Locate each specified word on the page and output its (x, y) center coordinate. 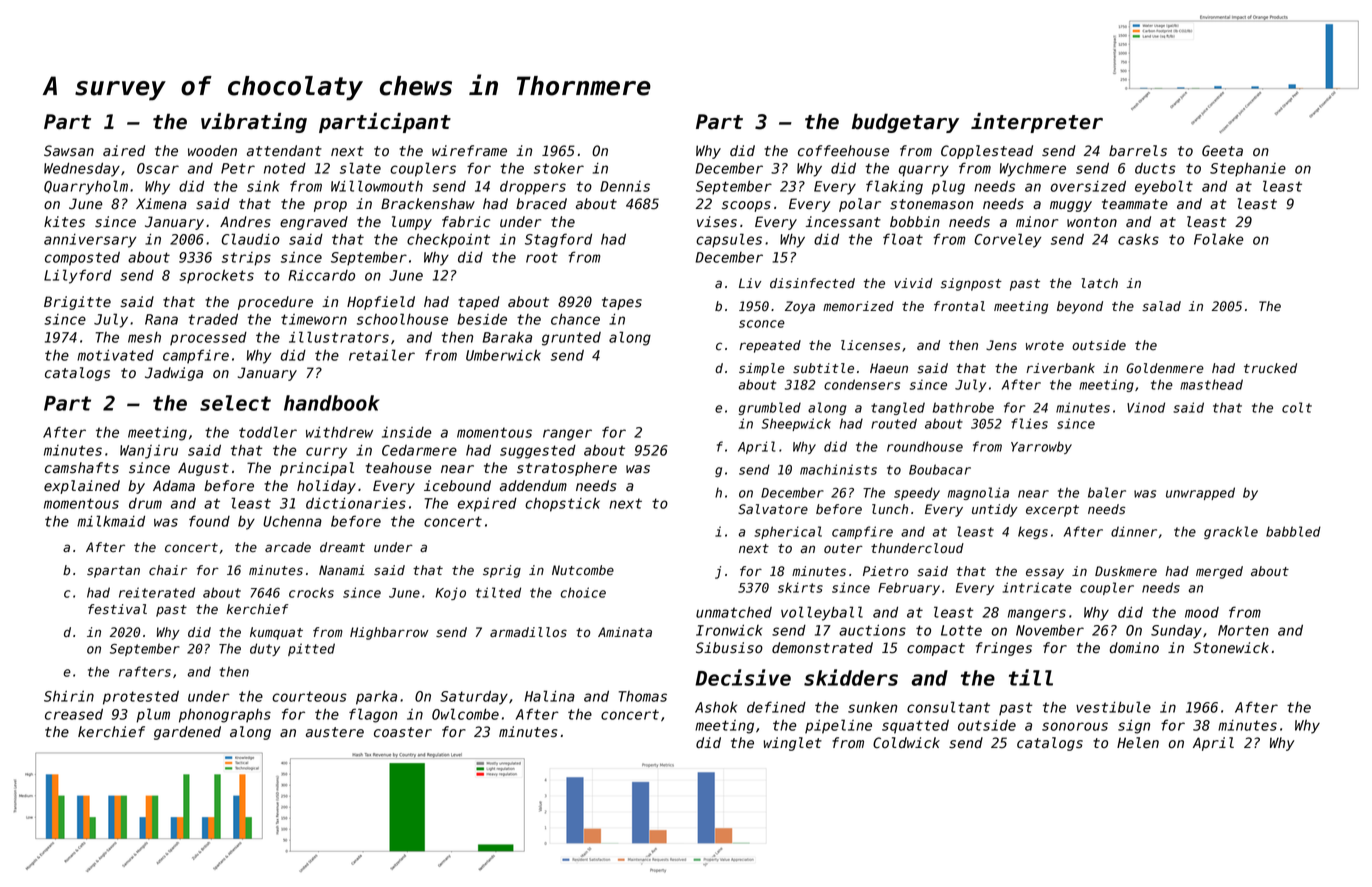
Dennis (625, 186)
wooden (212, 151)
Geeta (1222, 151)
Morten (1243, 630)
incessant (843, 222)
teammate (1135, 204)
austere (335, 732)
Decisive (743, 677)
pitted (311, 649)
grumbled (770, 408)
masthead (1211, 384)
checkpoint (448, 241)
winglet (793, 744)
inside (407, 432)
